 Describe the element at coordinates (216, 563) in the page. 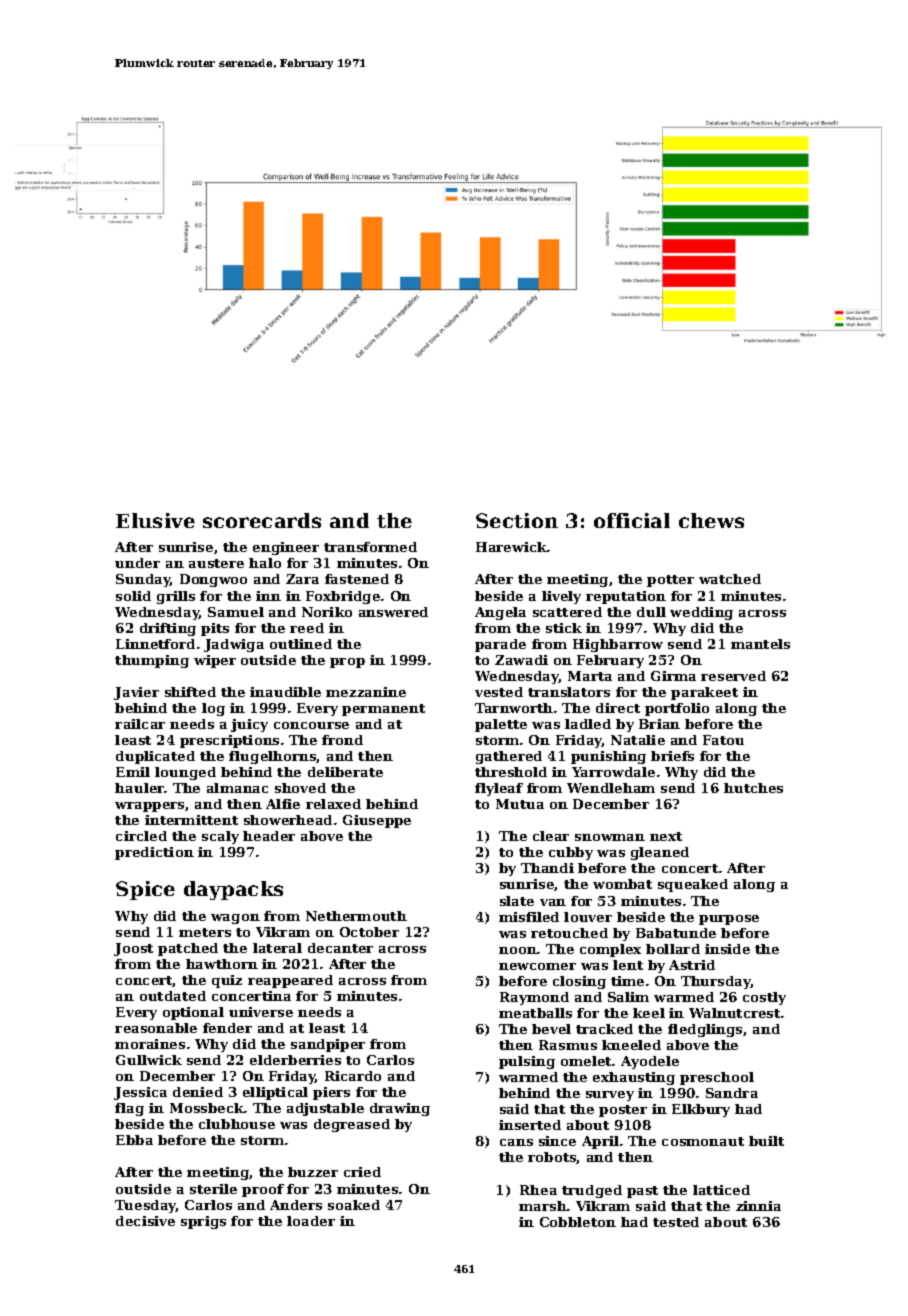

I see `austere` at that location.
